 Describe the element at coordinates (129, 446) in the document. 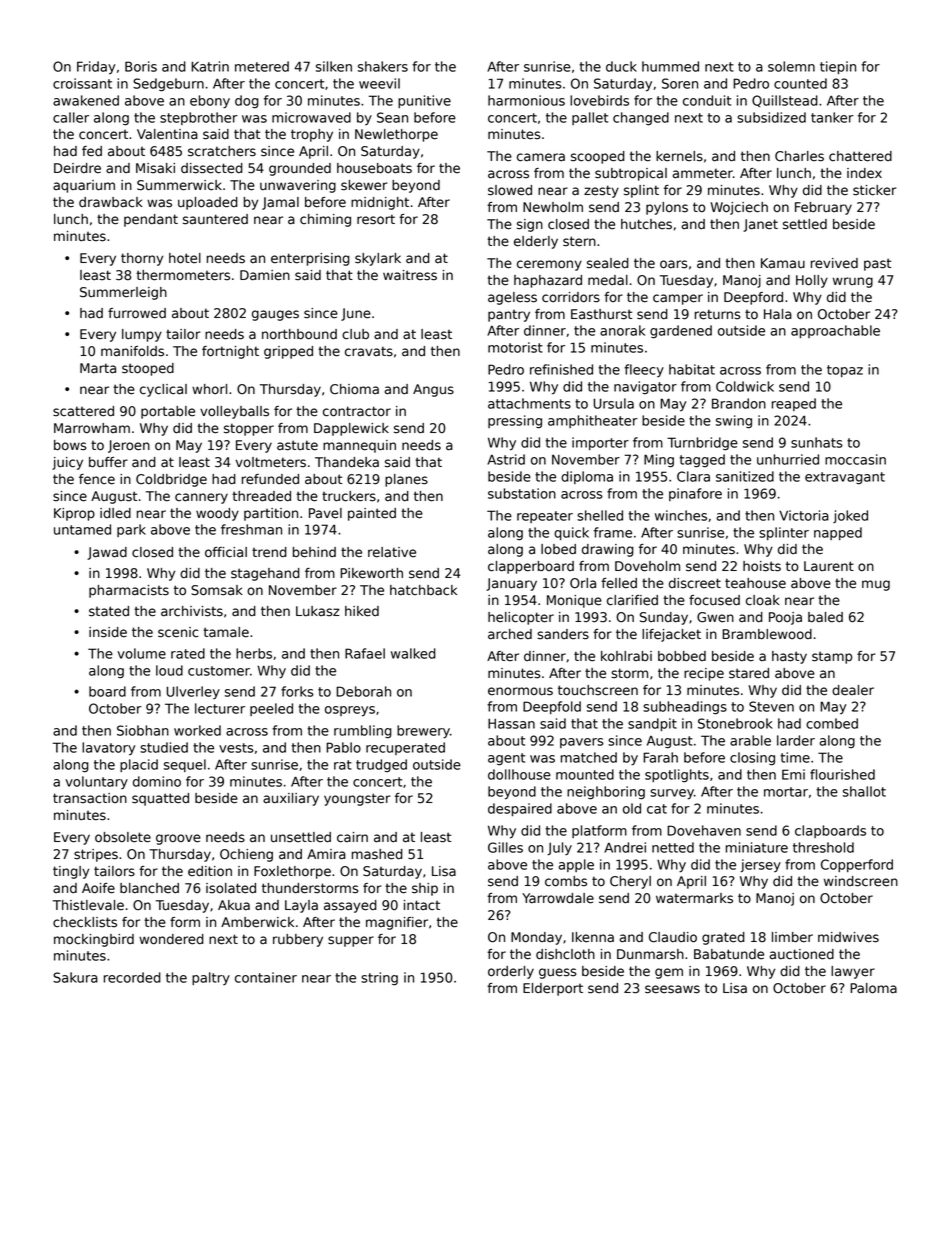

I see `Jeroen` at that location.
